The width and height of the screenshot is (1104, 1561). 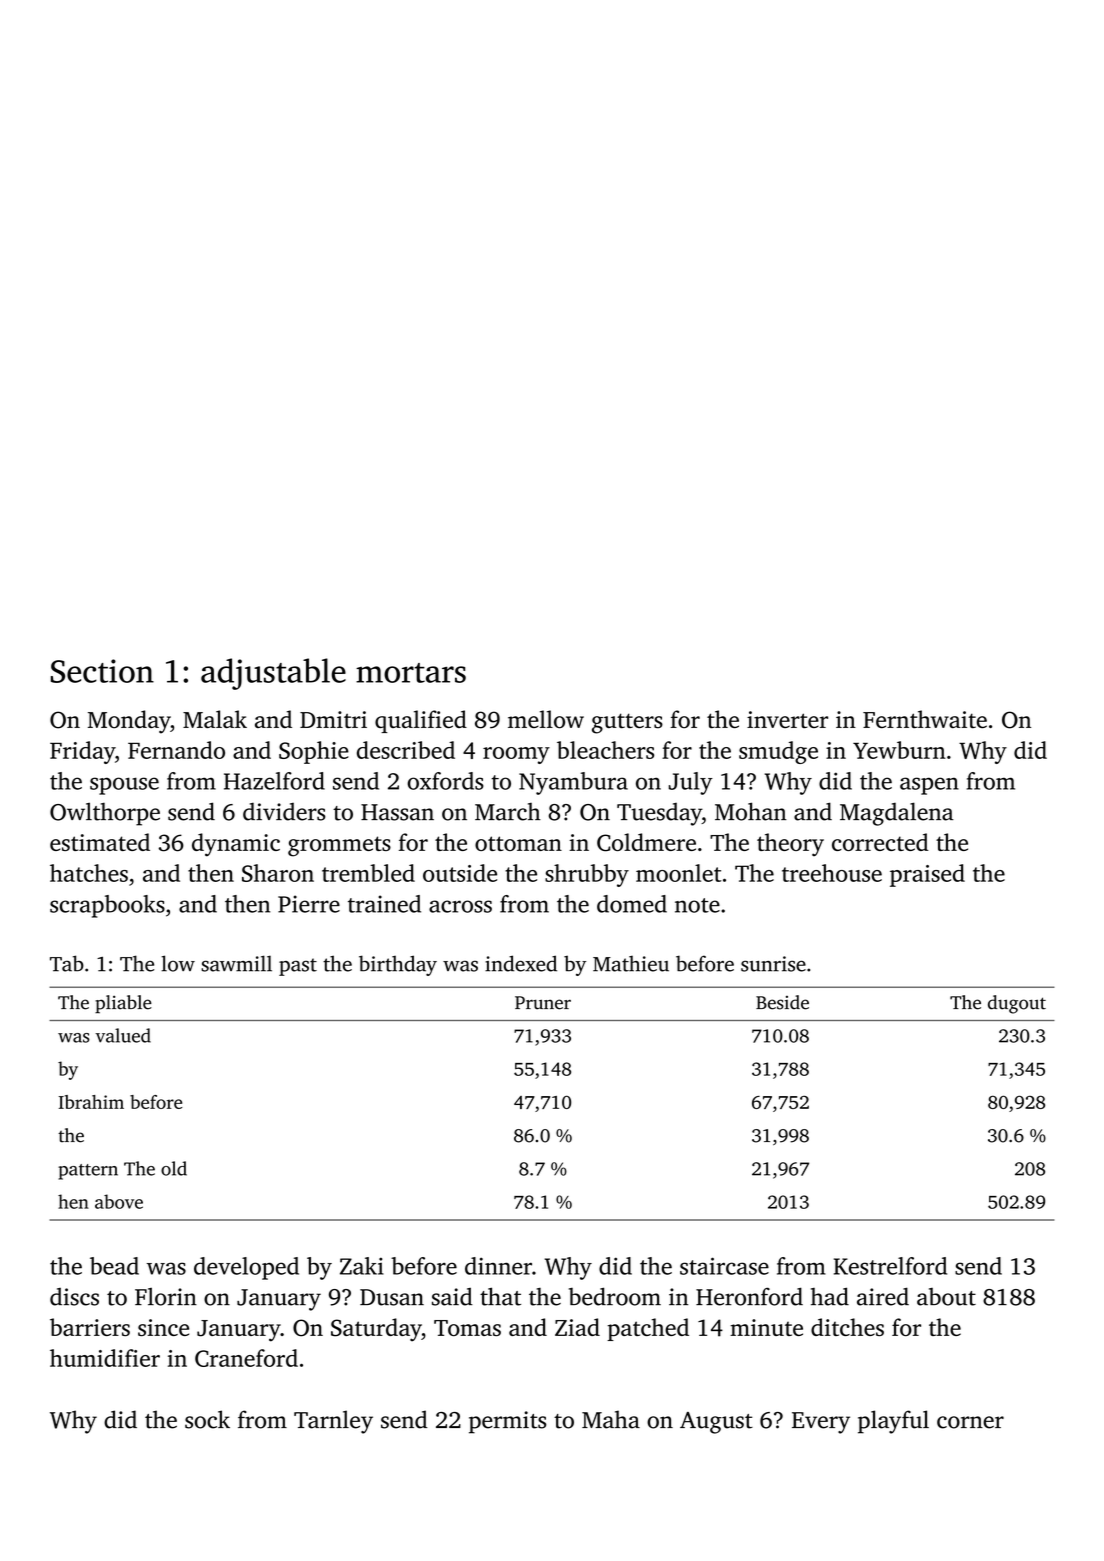 I want to click on Malak, so click(x=215, y=719).
